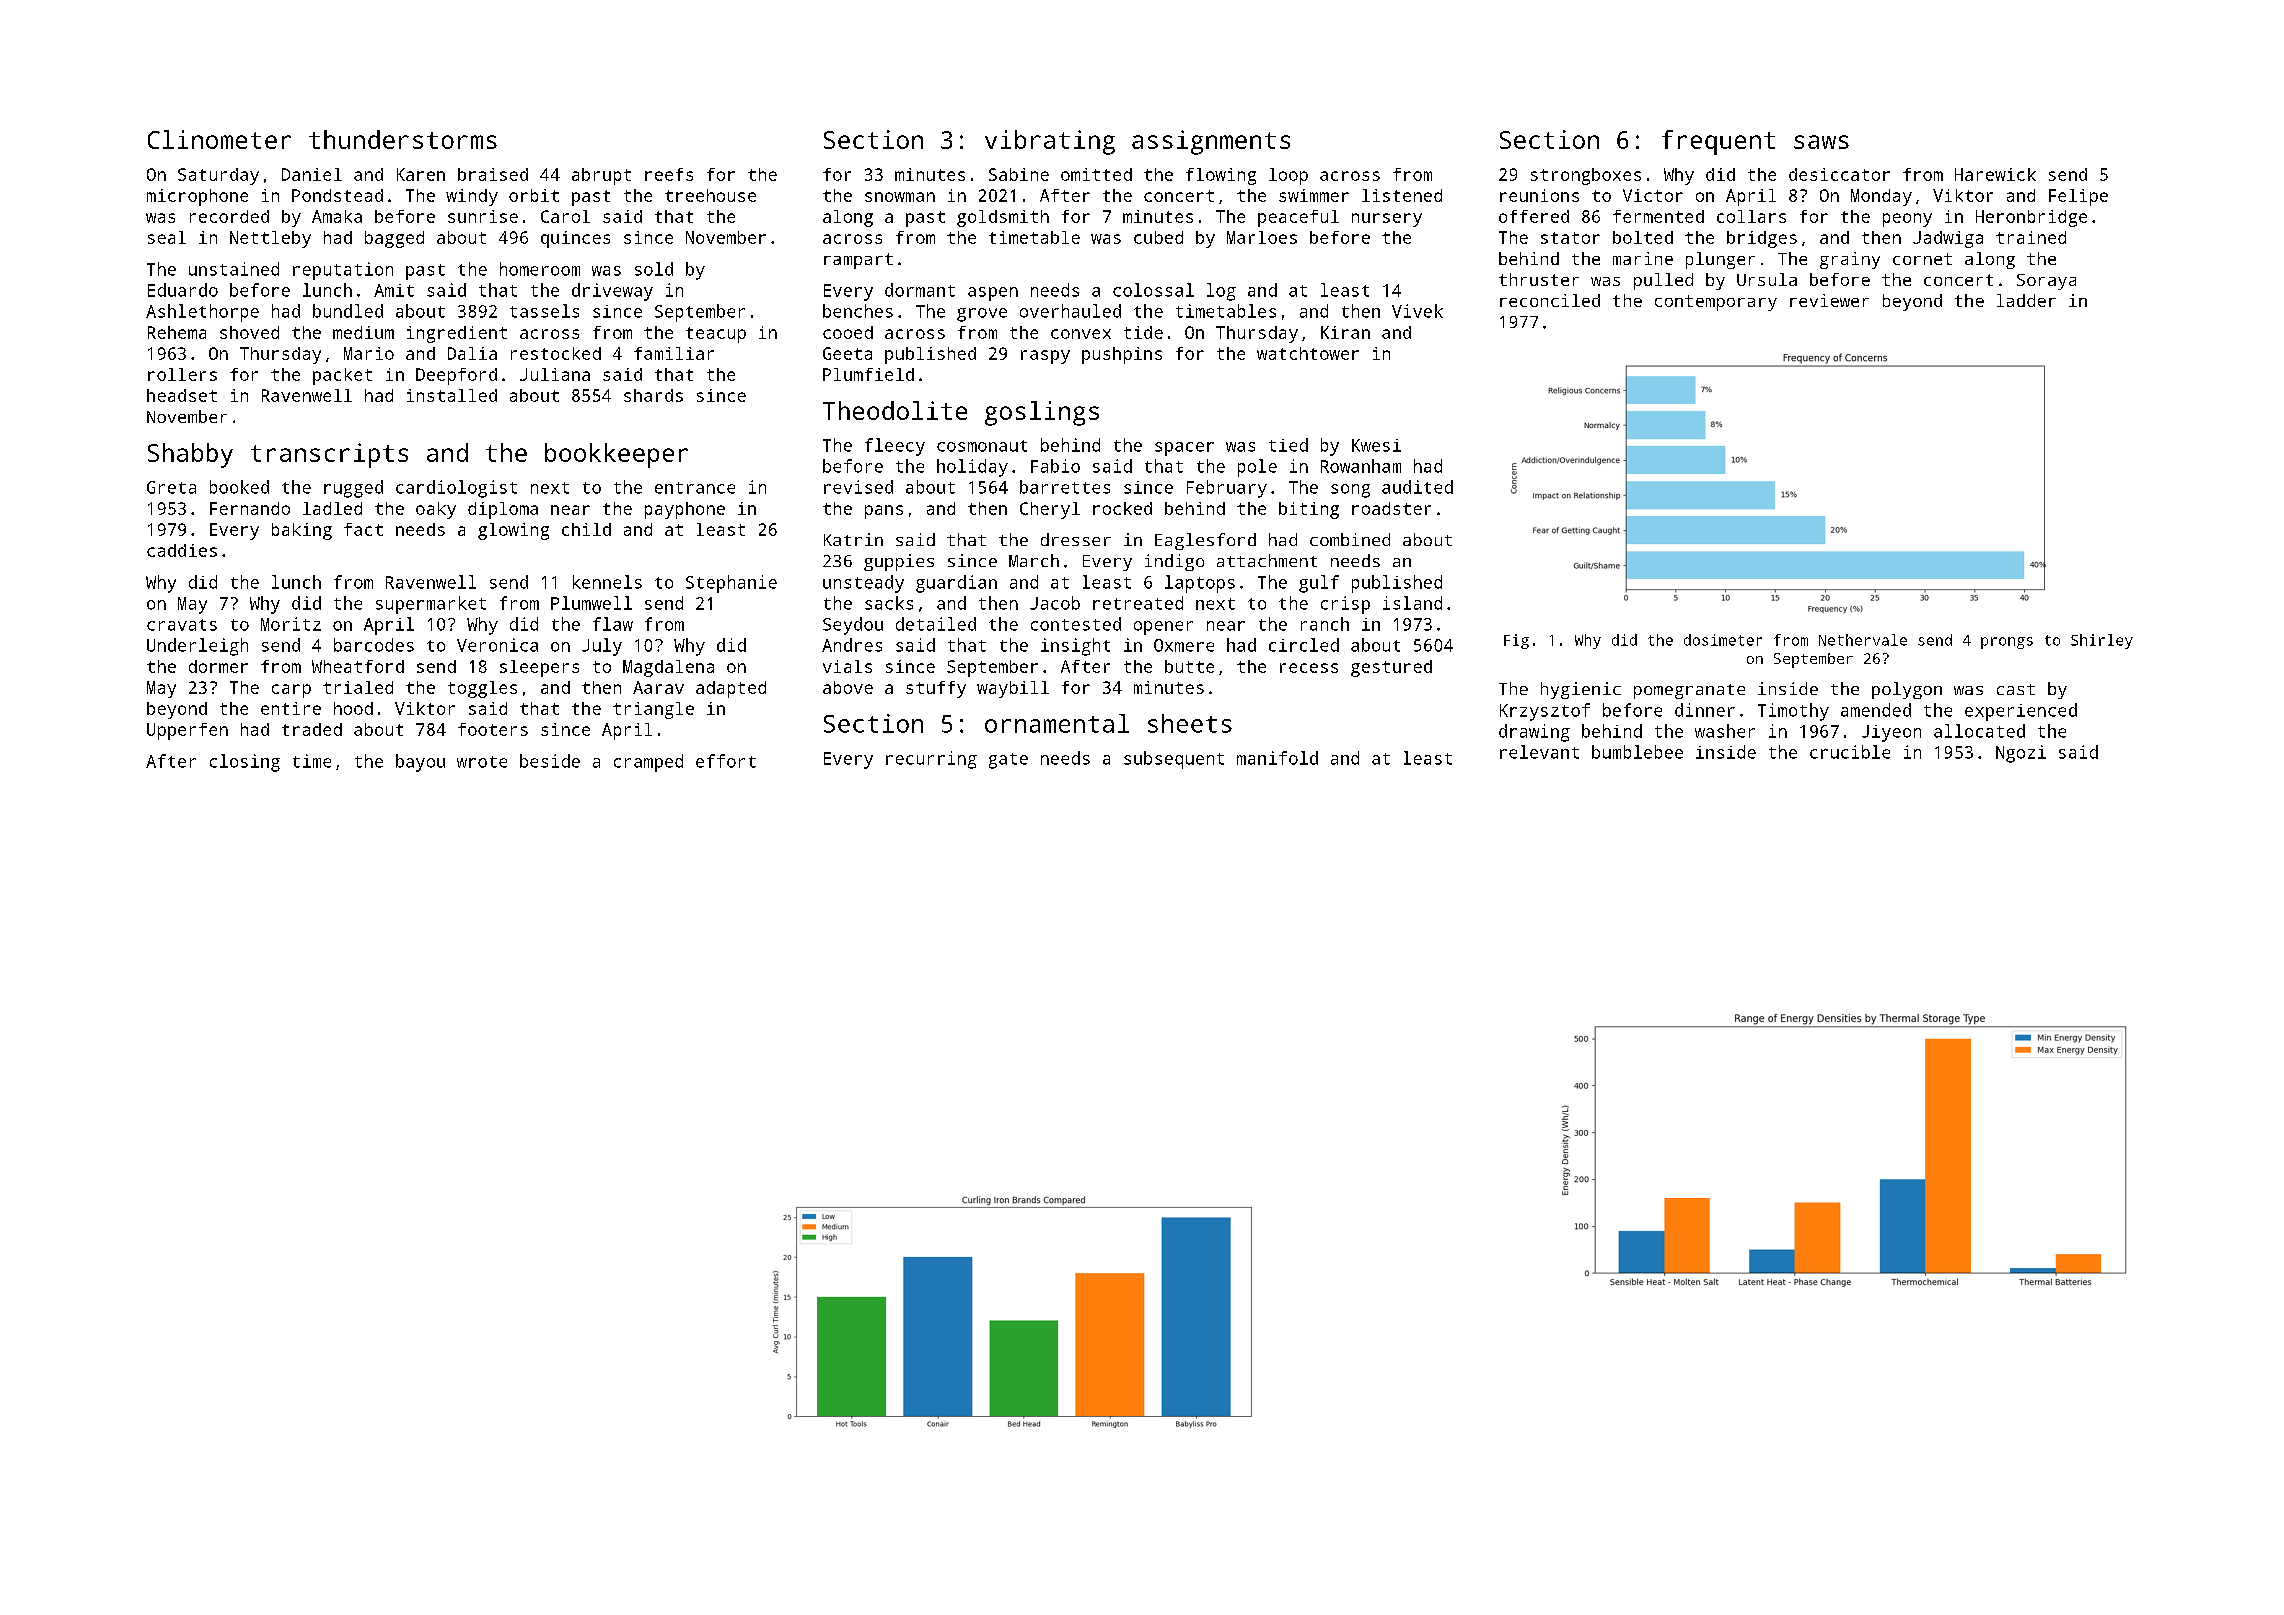  I want to click on assignments, so click(1211, 142).
